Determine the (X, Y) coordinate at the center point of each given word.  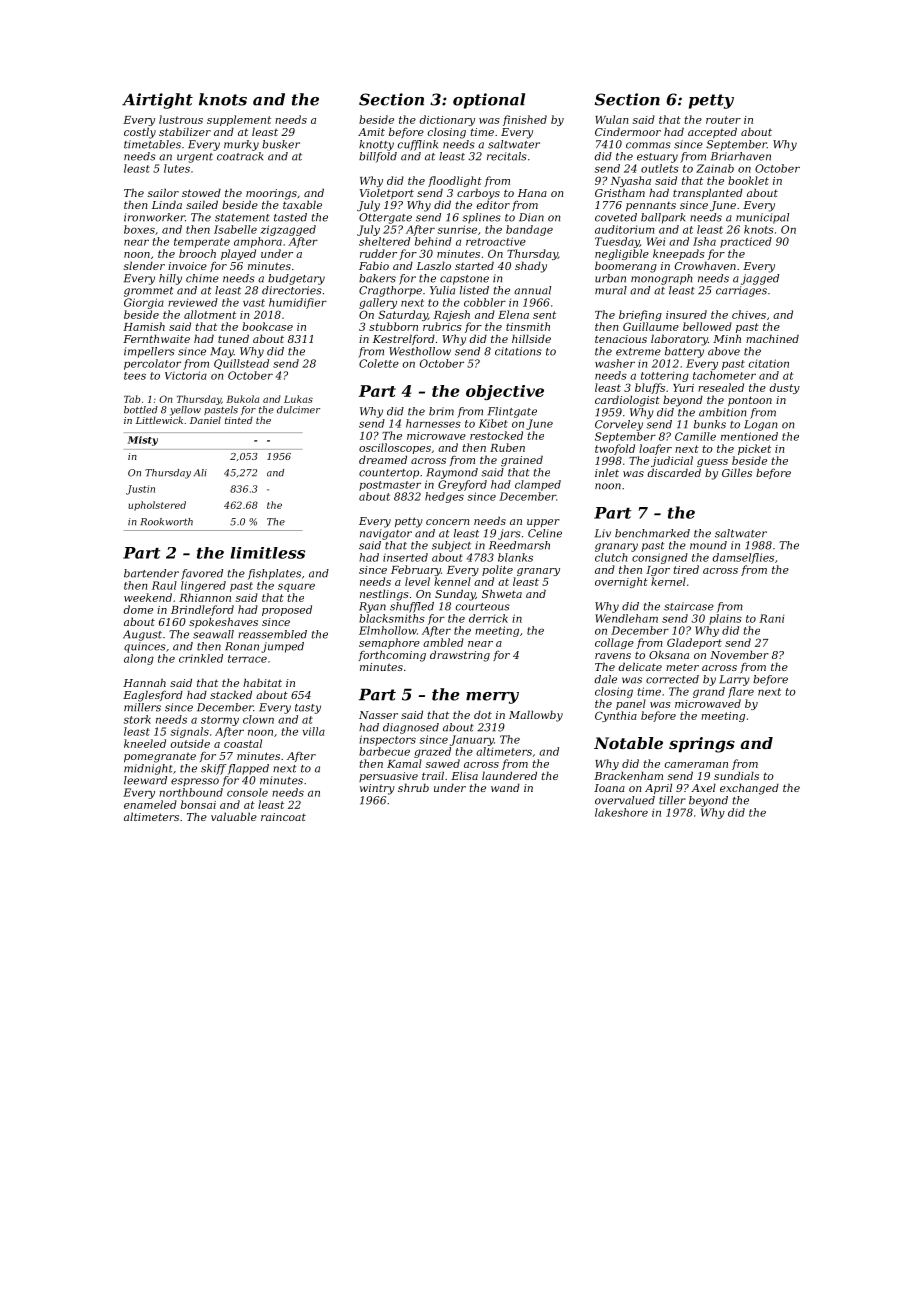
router (723, 120)
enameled (150, 804)
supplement (239, 120)
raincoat (283, 817)
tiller (672, 800)
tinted (239, 420)
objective (505, 392)
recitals (507, 156)
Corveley (619, 425)
